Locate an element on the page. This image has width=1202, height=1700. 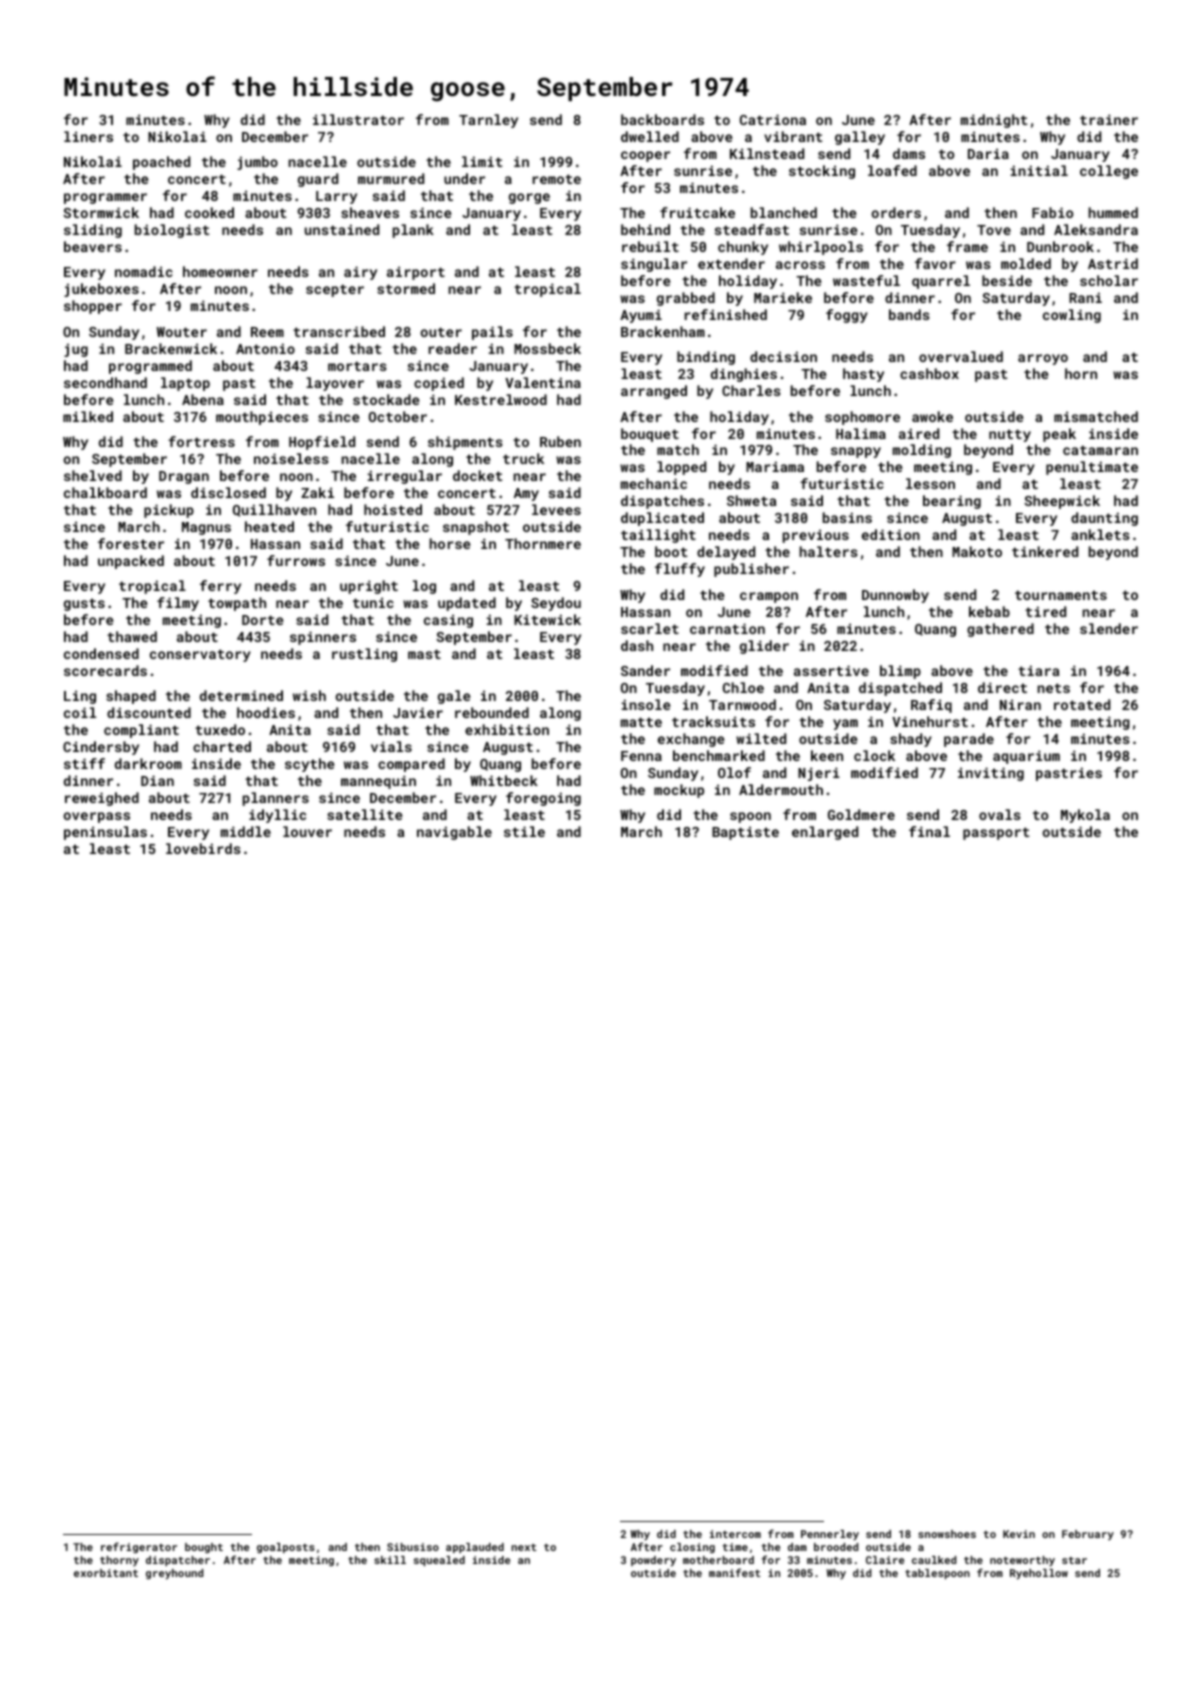
Mykola is located at coordinates (1085, 816).
